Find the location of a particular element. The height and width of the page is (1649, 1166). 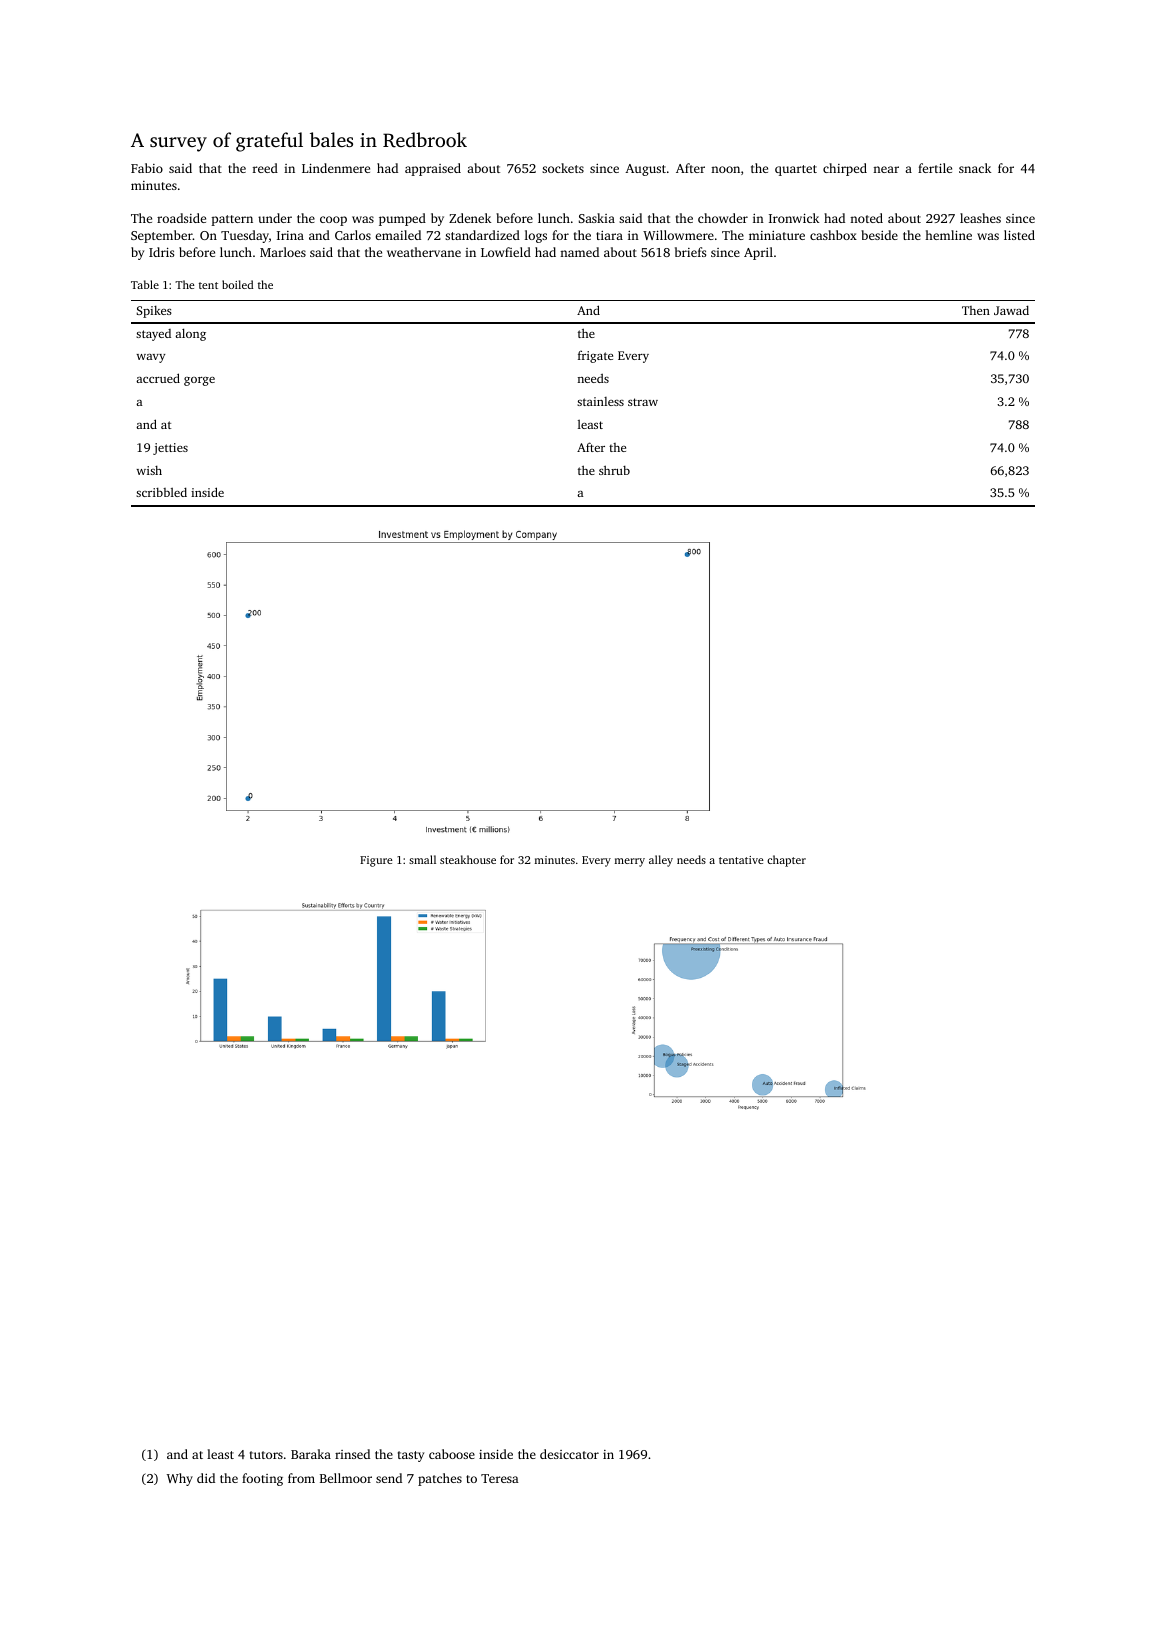

Baraka is located at coordinates (311, 1454).
